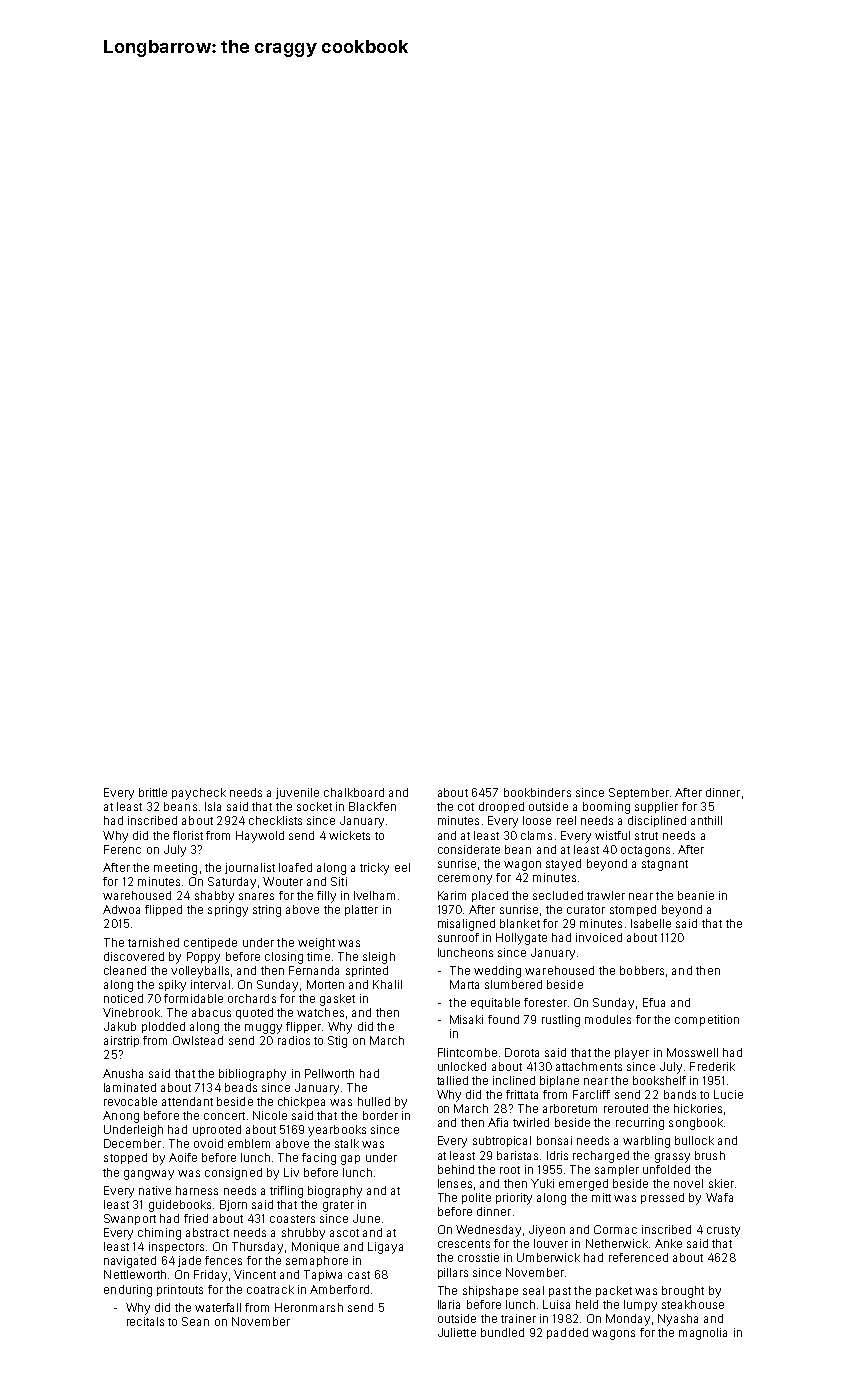  I want to click on competition, so click(707, 1020).
